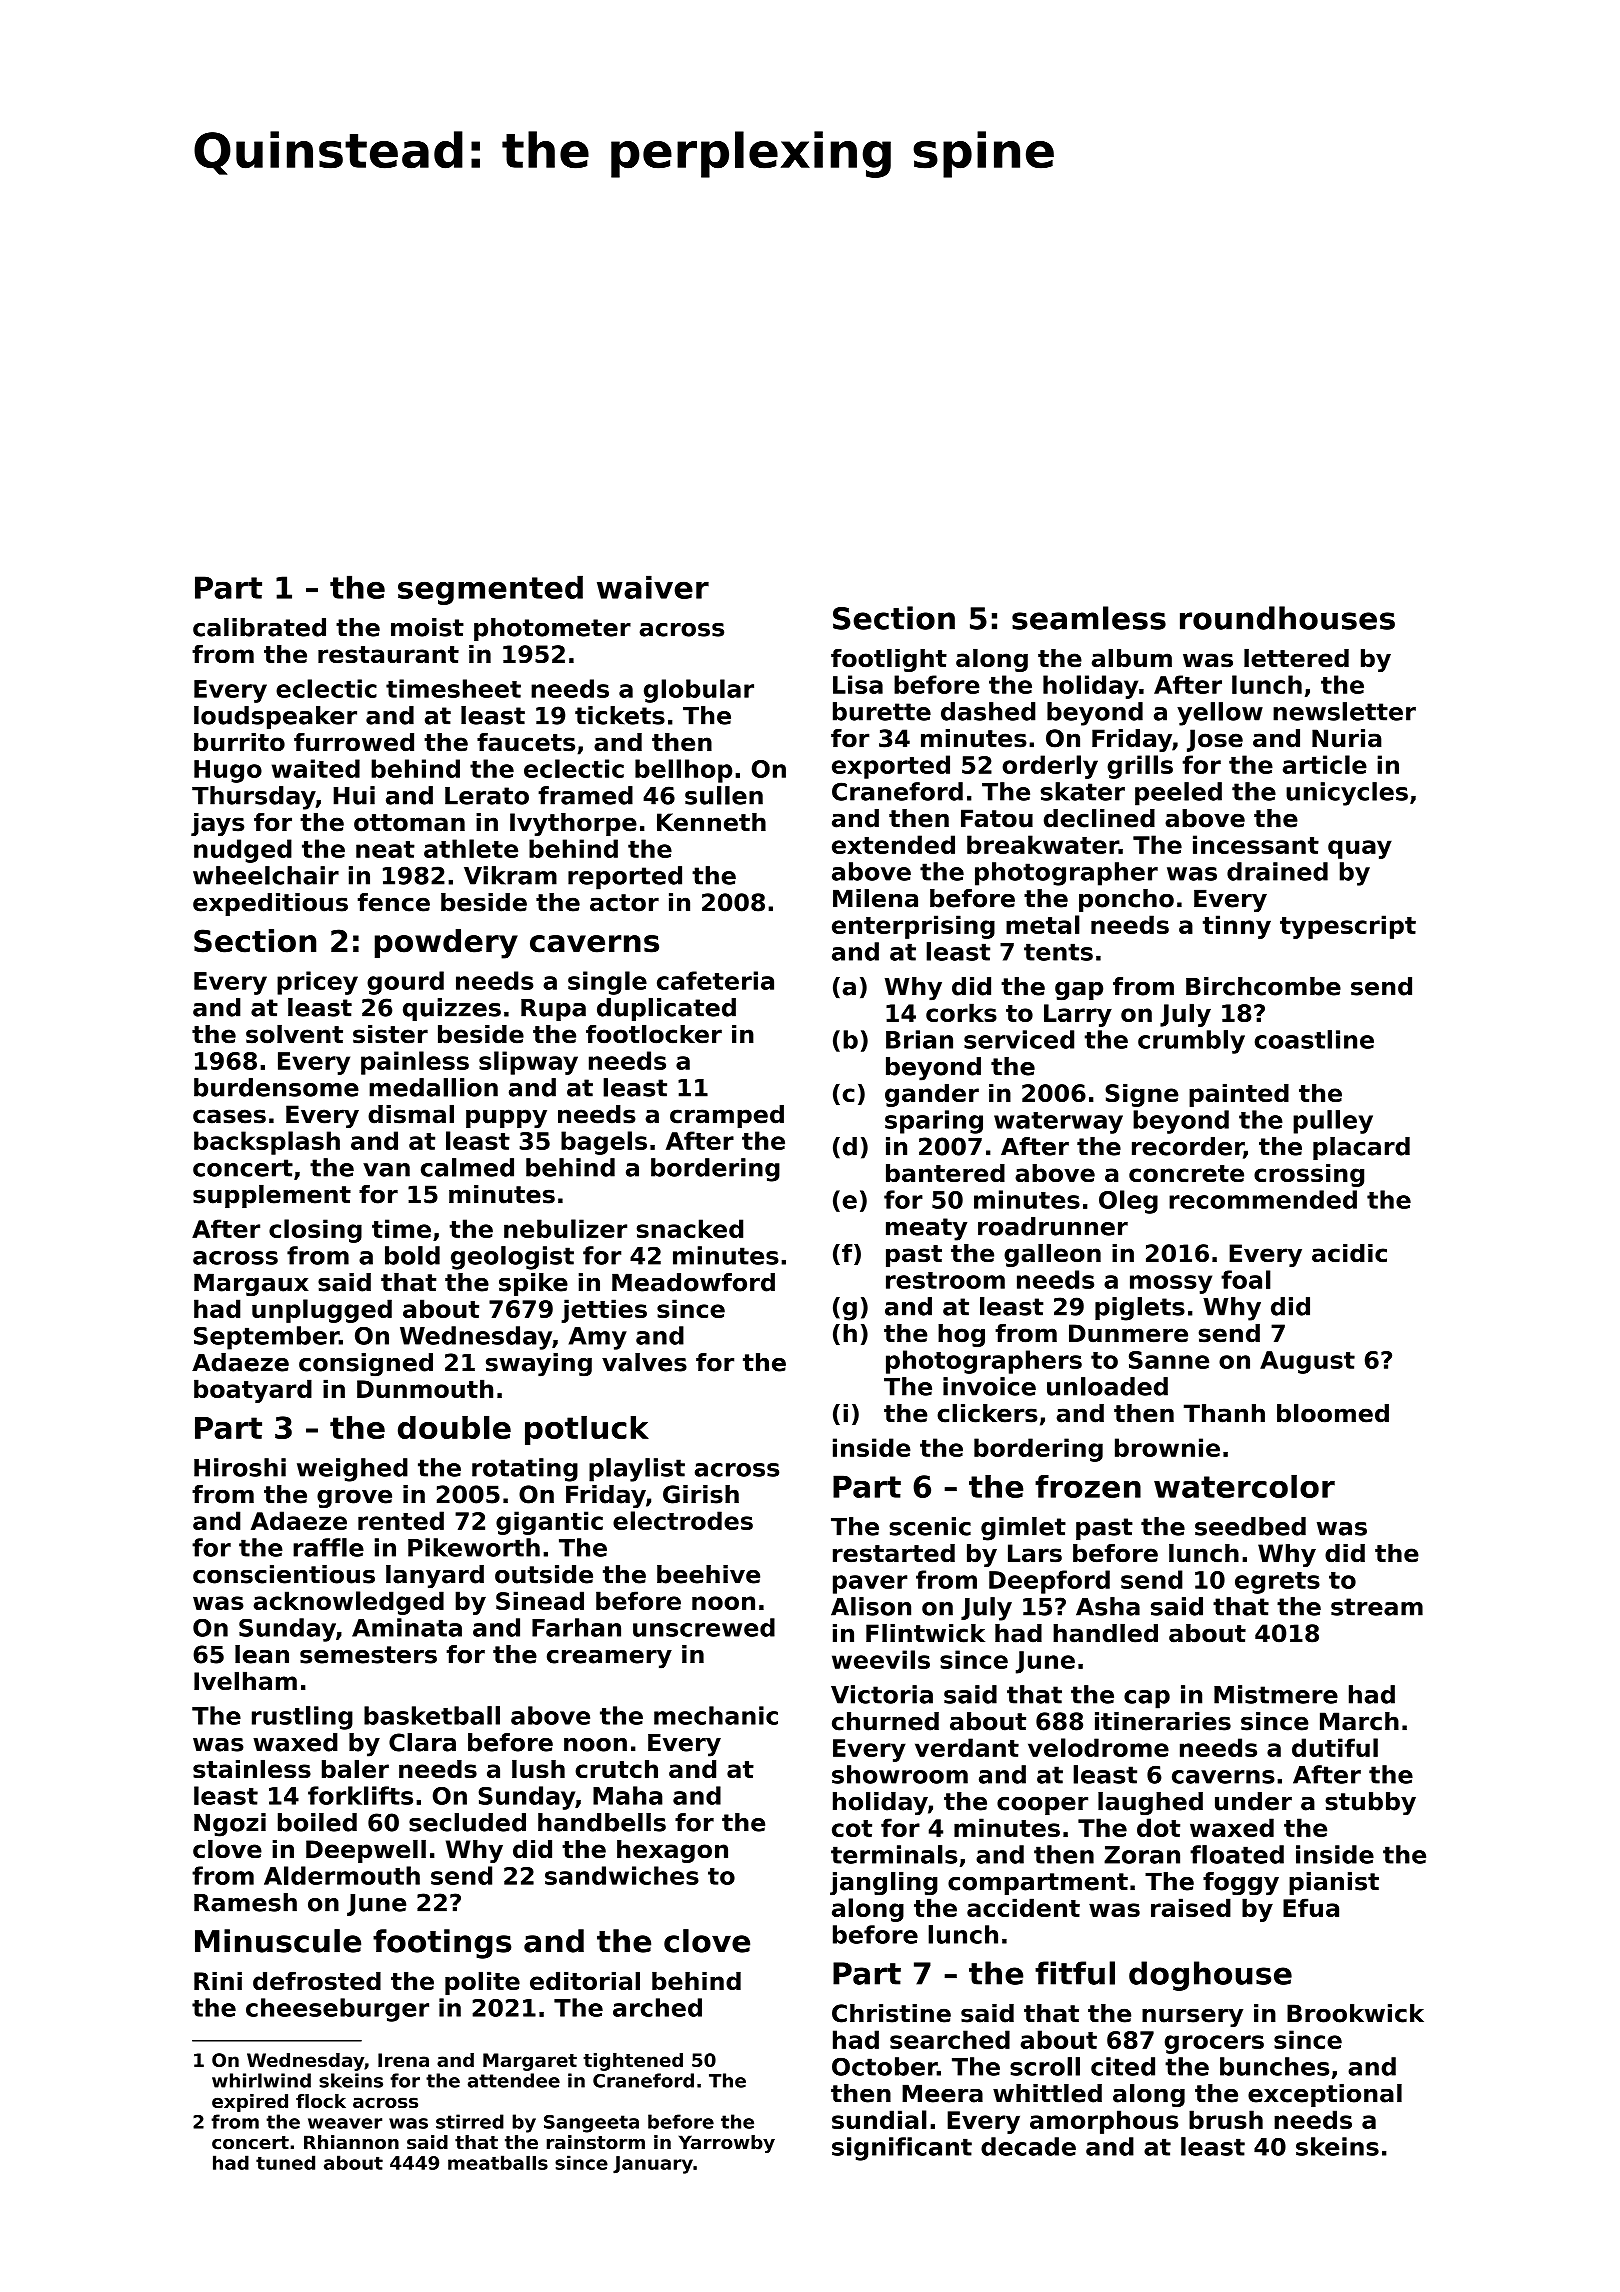 The height and width of the screenshot is (2292, 1620). Describe the element at coordinates (858, 684) in the screenshot. I see `Lisa` at that location.
